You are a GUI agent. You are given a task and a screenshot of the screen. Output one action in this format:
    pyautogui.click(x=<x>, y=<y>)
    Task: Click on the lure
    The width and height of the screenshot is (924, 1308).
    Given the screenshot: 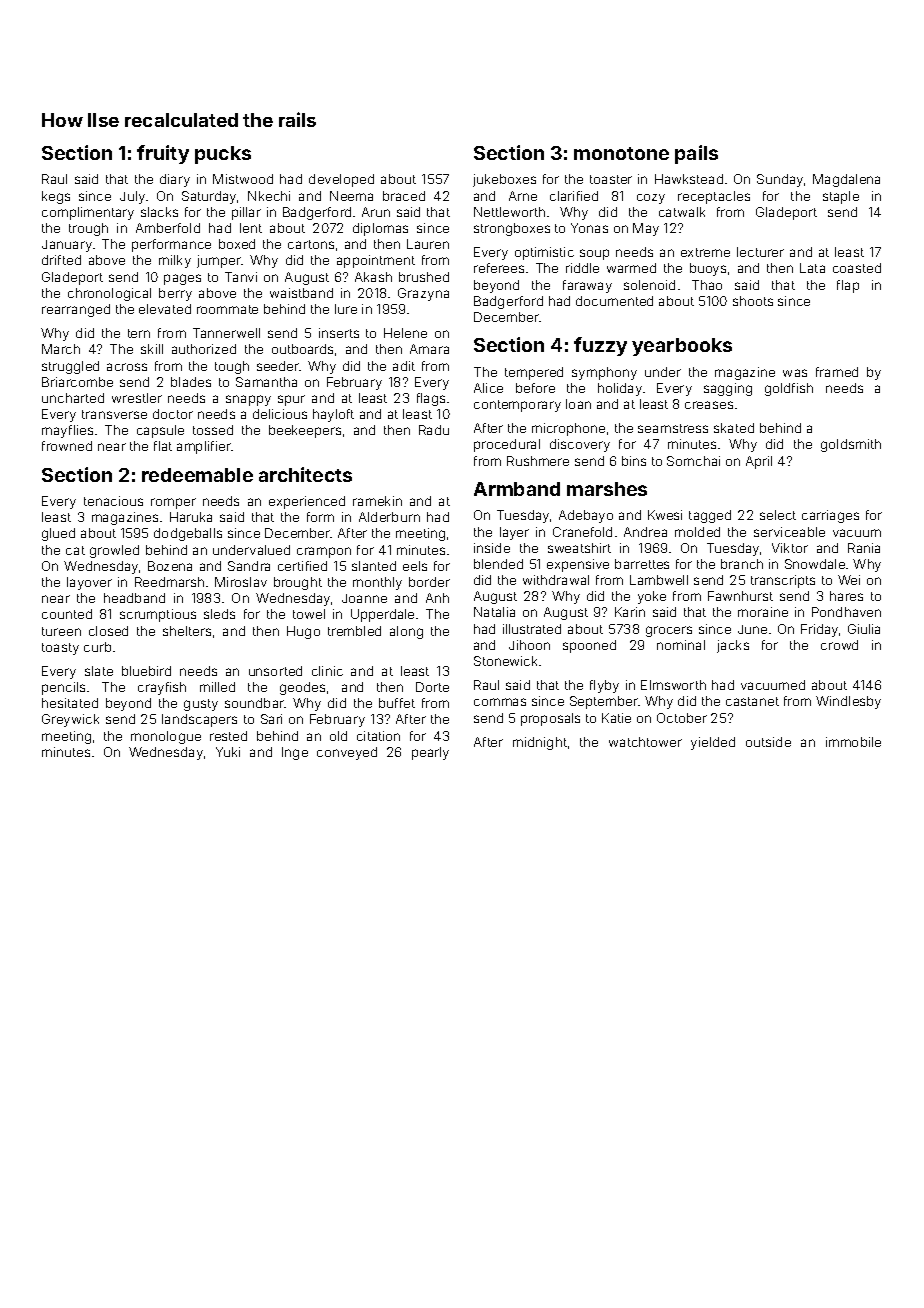 What is the action you would take?
    pyautogui.click(x=346, y=309)
